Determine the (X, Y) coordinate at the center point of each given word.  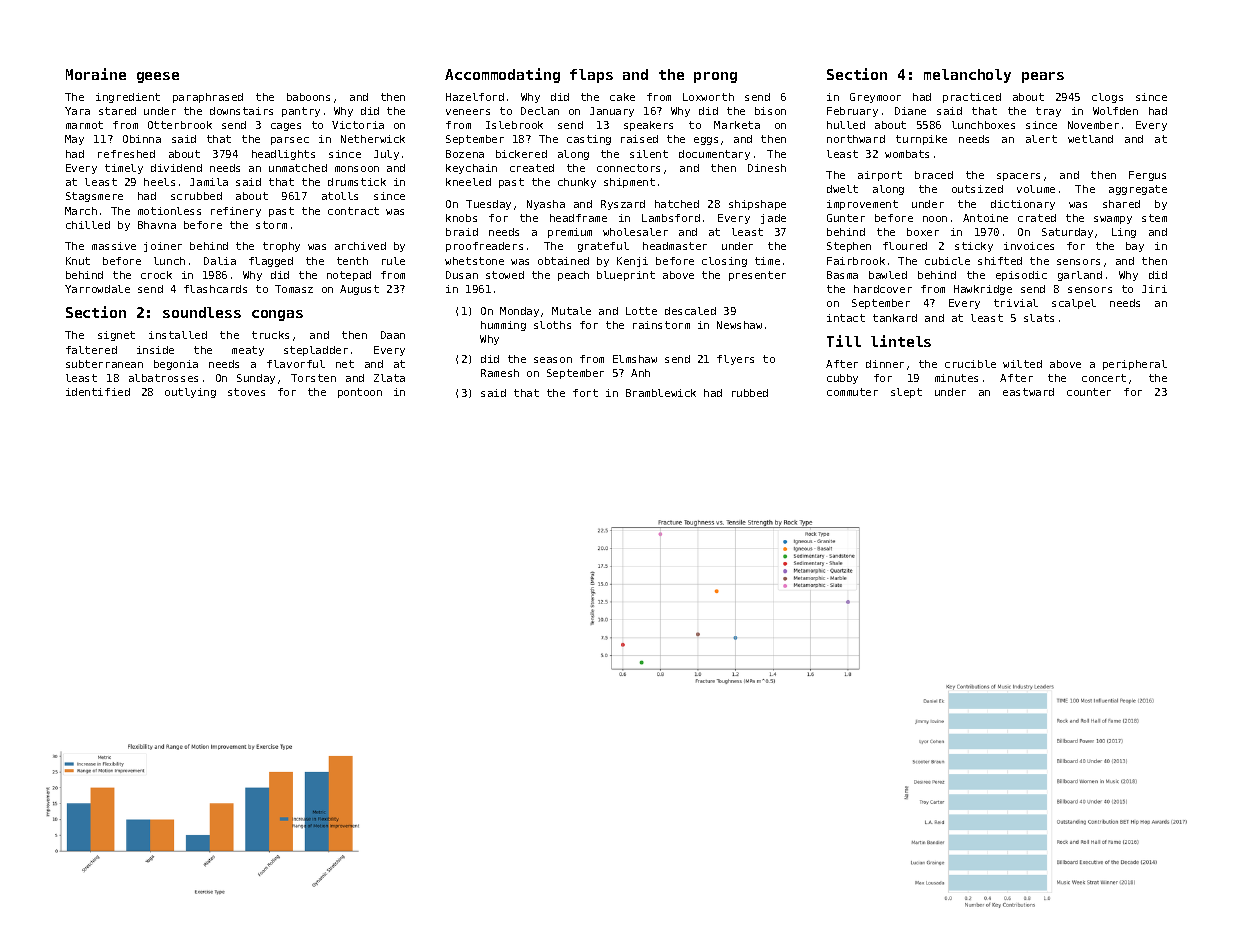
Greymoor (875, 98)
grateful (603, 247)
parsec (290, 141)
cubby (842, 379)
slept (906, 393)
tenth (352, 261)
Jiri (1154, 289)
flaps (591, 76)
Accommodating (502, 75)
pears (1043, 77)
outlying (190, 393)
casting (589, 140)
